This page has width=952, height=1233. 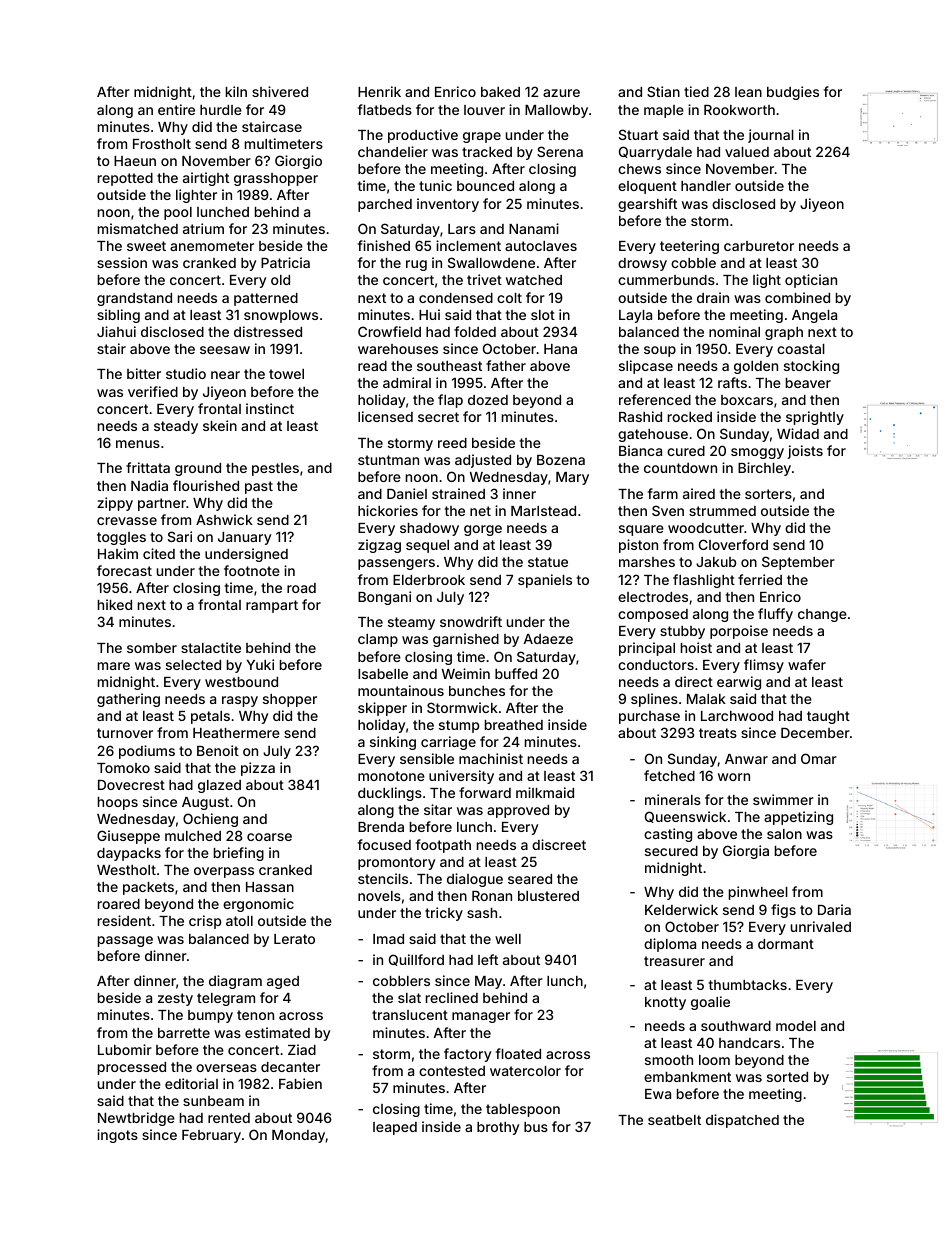 What do you see at coordinates (379, 91) in the page?
I see `Henrik` at bounding box center [379, 91].
